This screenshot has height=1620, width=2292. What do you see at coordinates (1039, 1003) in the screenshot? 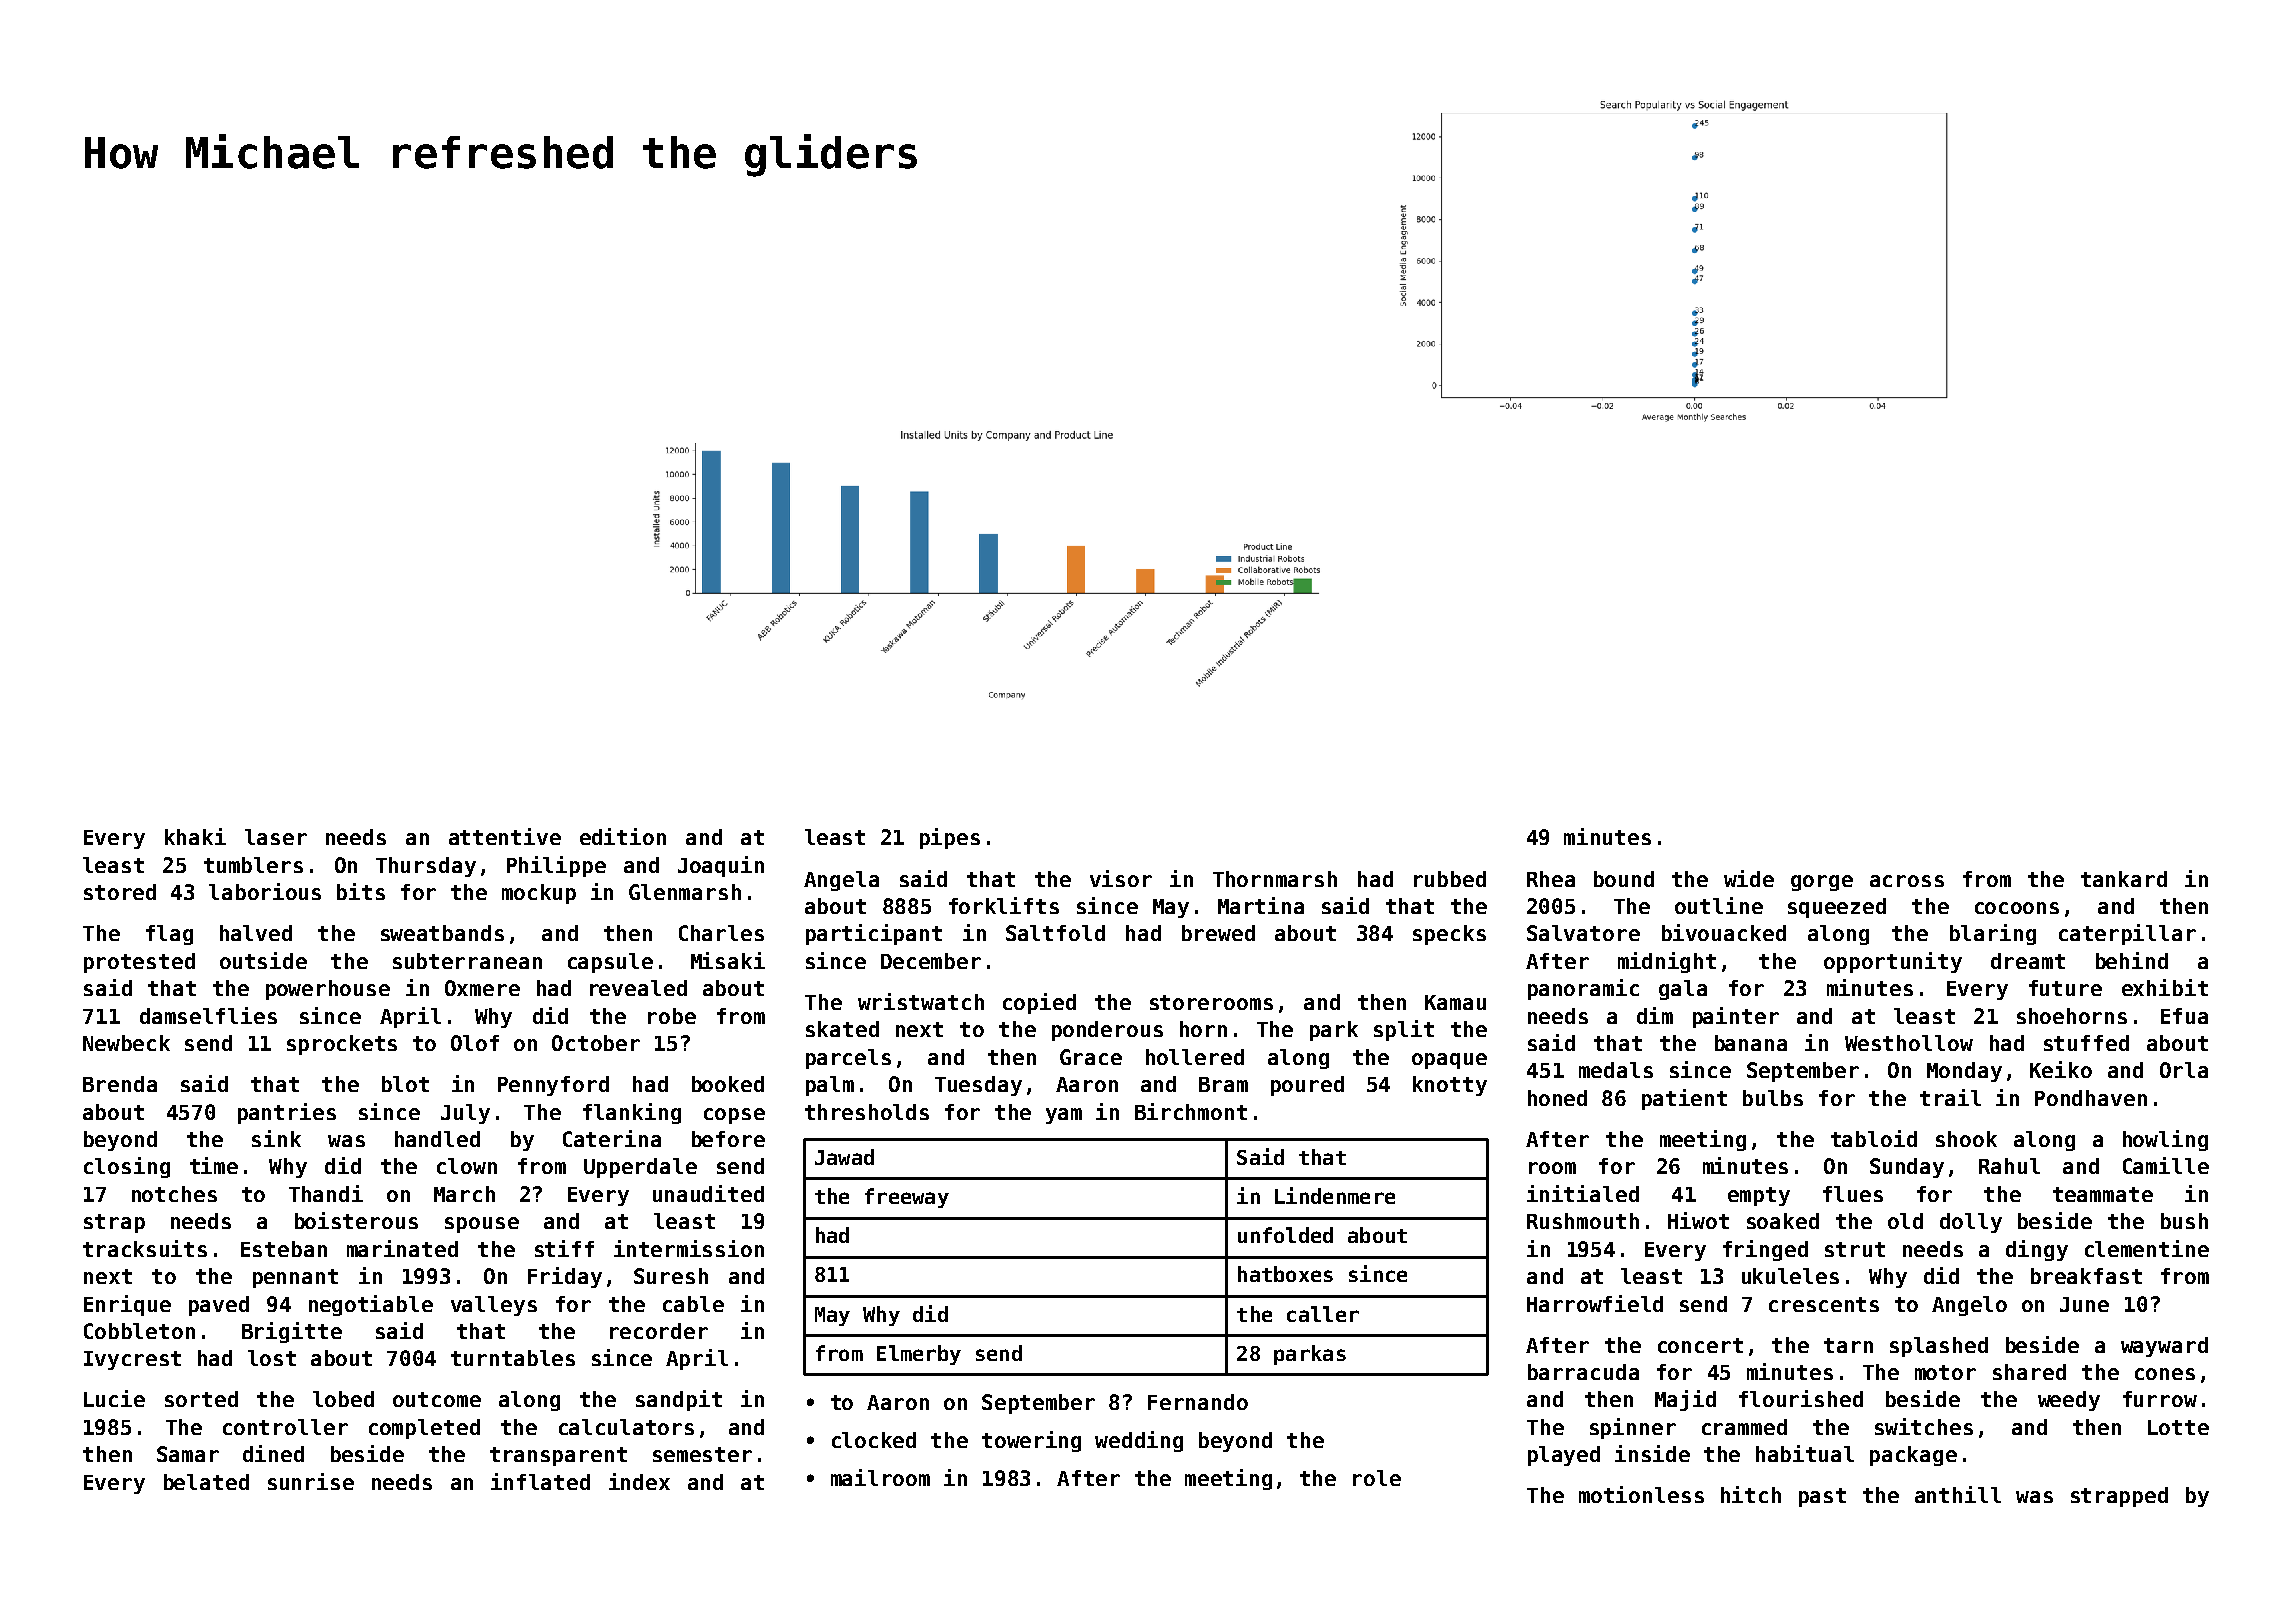
I see `copied` at bounding box center [1039, 1003].
